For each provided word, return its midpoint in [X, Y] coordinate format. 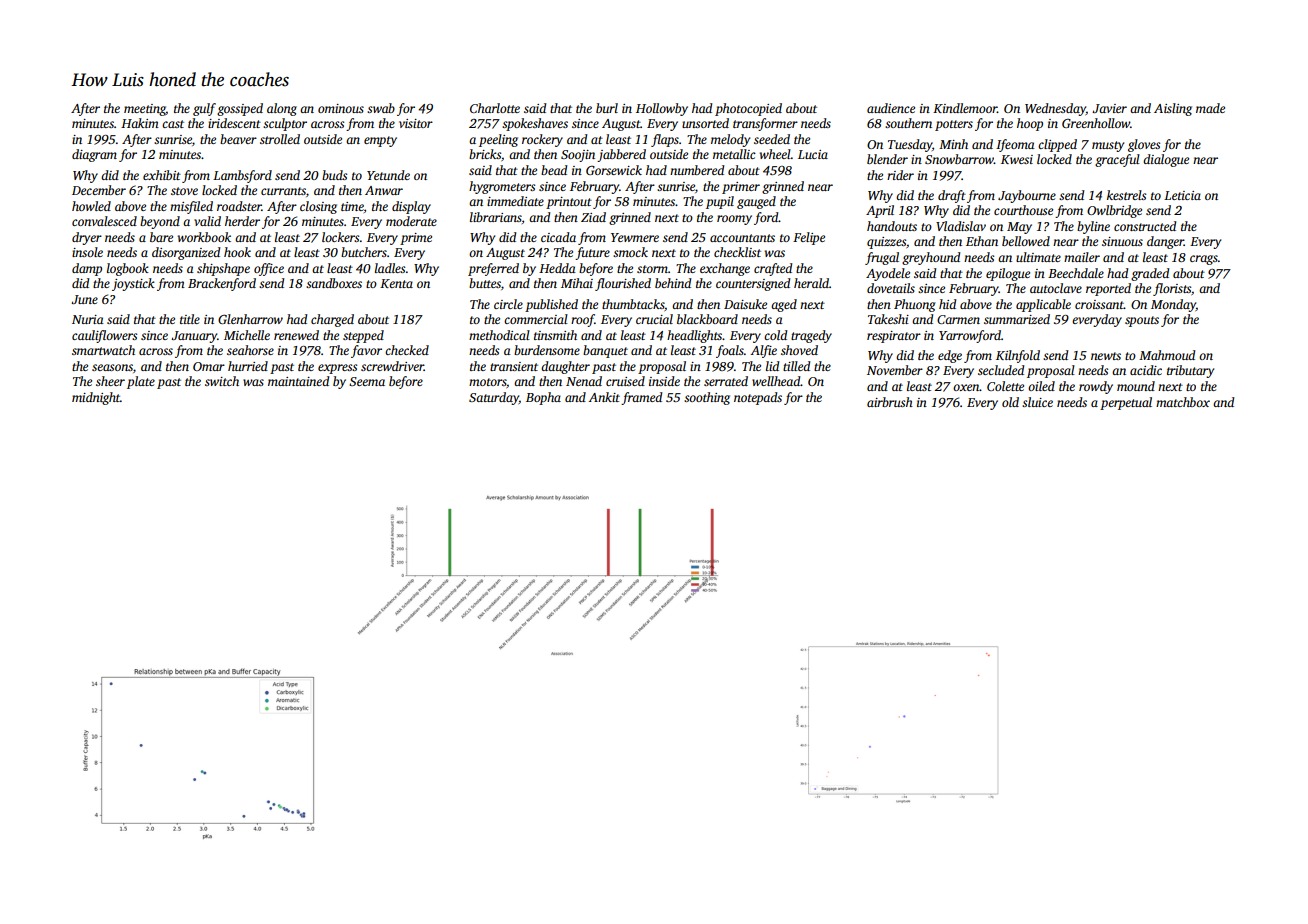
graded [1150, 274]
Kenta [396, 283]
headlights [695, 336]
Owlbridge [1114, 211]
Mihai [577, 283]
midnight [96, 398]
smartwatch [103, 350]
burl [607, 108]
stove [184, 191]
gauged [756, 202]
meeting [145, 110]
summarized [1017, 319]
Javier [1109, 108]
